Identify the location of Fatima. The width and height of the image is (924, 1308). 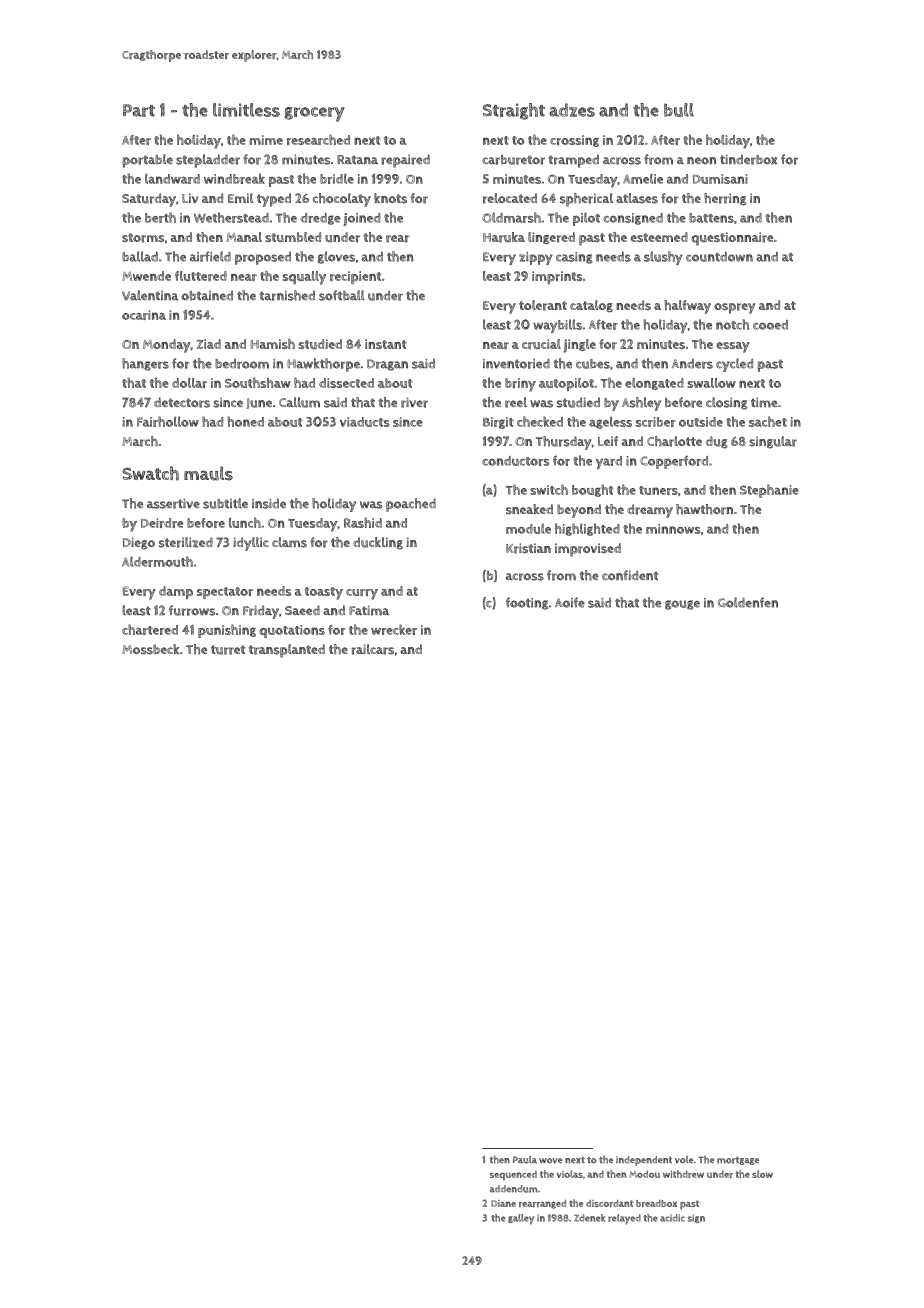
(369, 610).
